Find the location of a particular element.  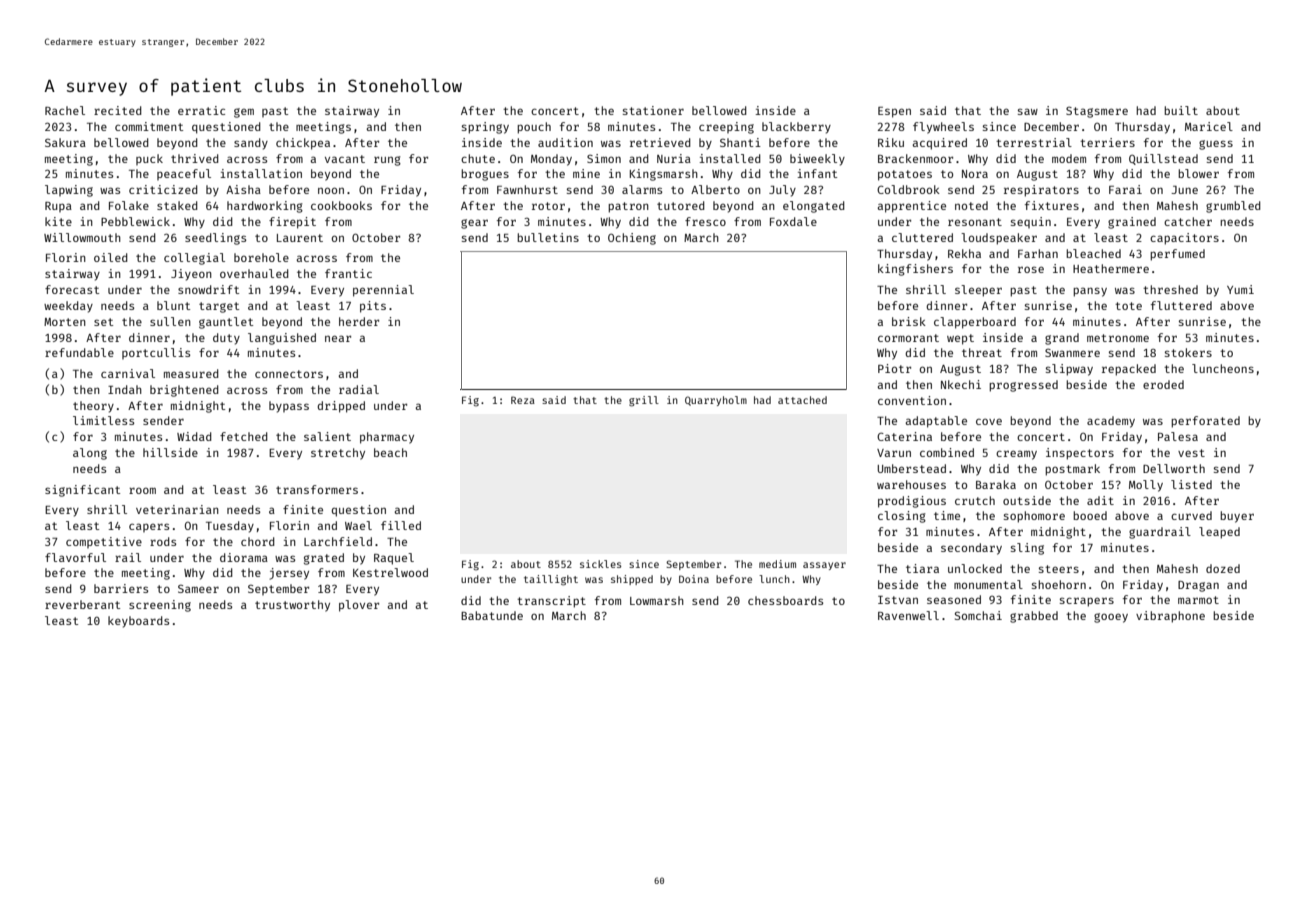

Farai is located at coordinates (1125, 189).
